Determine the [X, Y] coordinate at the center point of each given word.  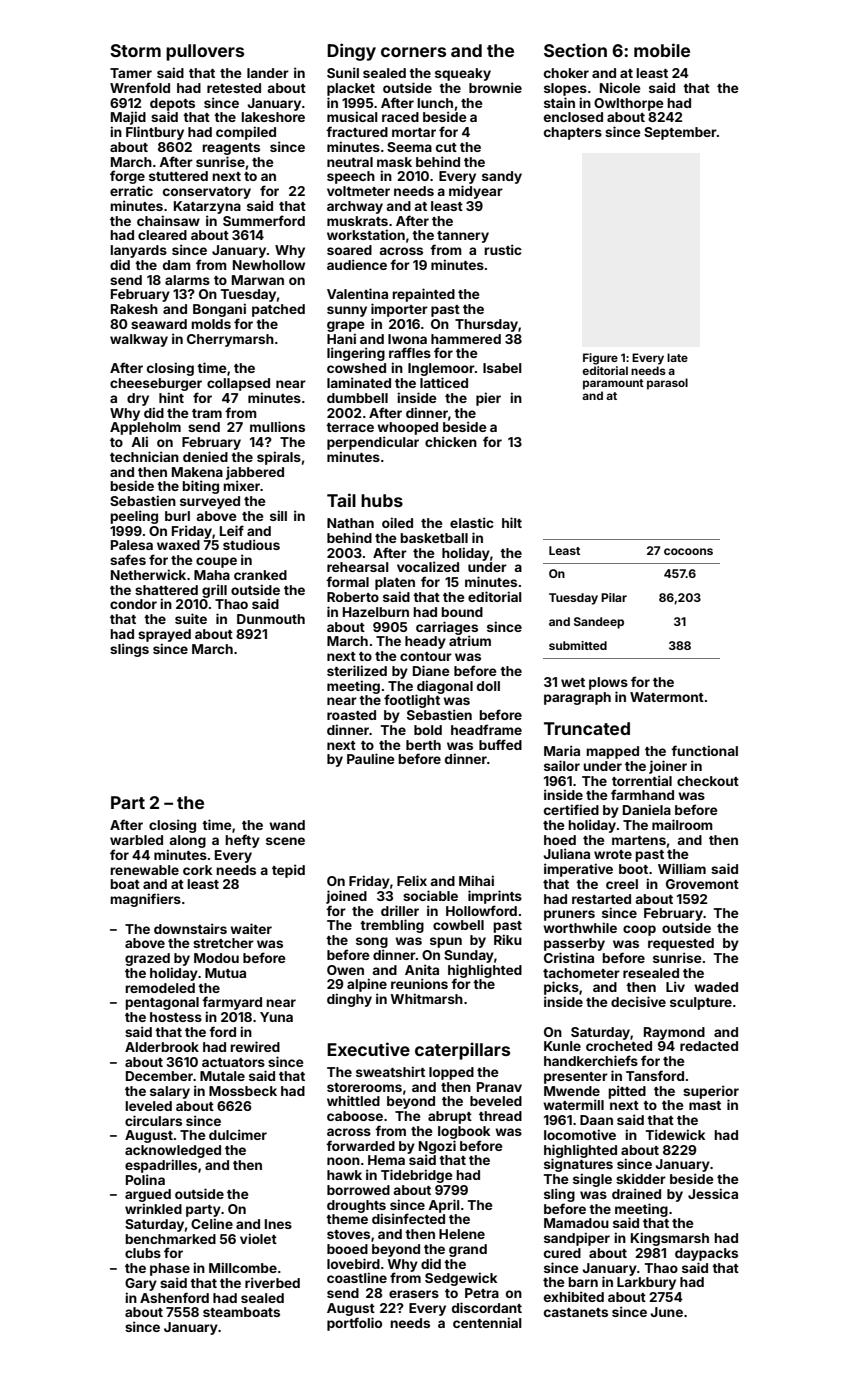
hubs [382, 500]
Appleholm [145, 428]
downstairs [190, 928]
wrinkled [153, 1208]
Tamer [131, 73]
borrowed [358, 1190]
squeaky [463, 74]
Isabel [502, 368]
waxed [178, 545]
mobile [662, 50]
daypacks [706, 1254]
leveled [148, 1106]
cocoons [688, 551]
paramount [613, 384]
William [682, 868]
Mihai [476, 880]
